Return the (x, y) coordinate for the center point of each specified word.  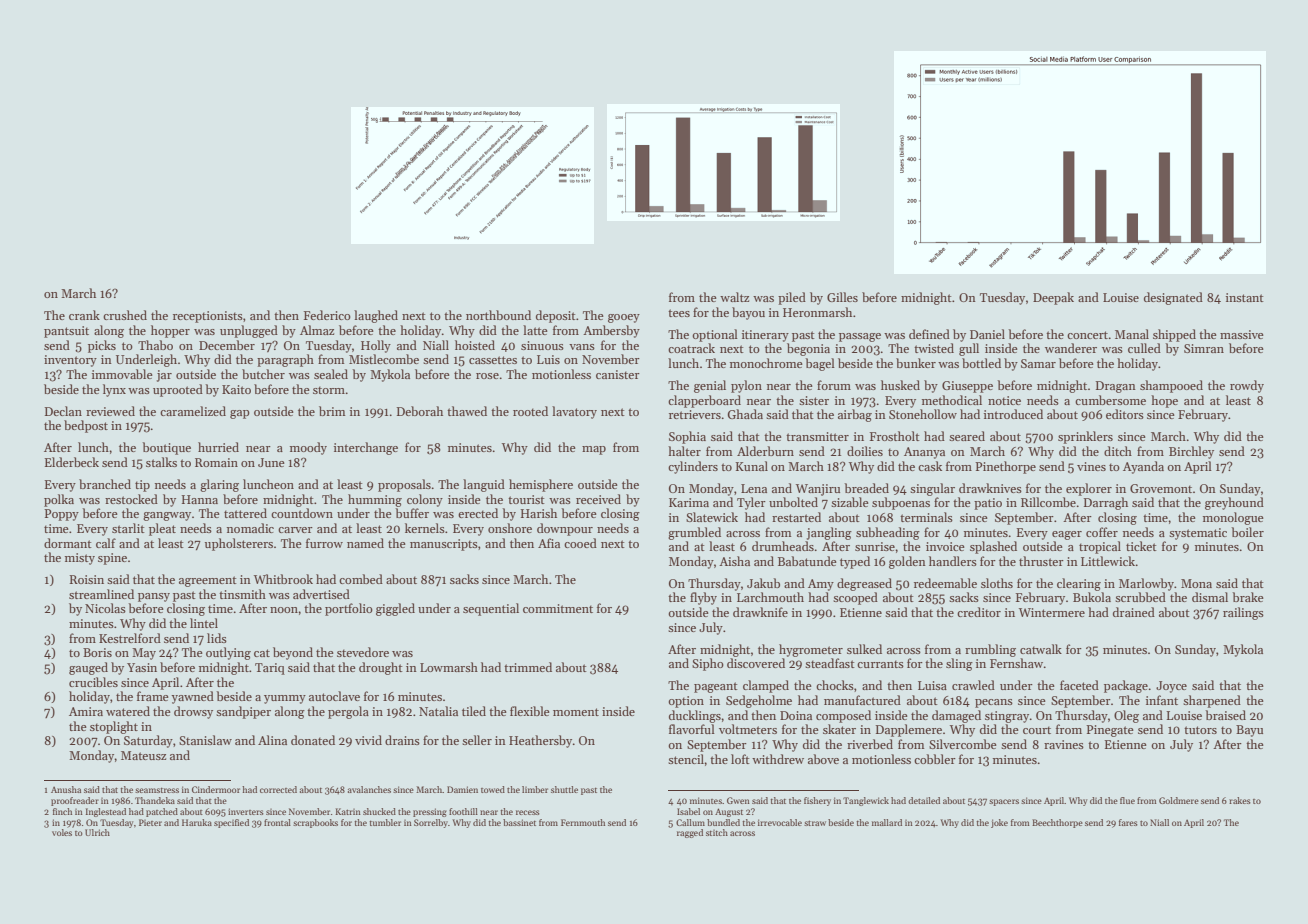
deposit (556, 316)
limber (535, 789)
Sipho (708, 664)
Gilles (842, 297)
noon (284, 610)
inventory (70, 361)
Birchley (1191, 452)
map (594, 450)
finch (62, 811)
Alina (272, 740)
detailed (924, 800)
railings (1243, 613)
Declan (63, 411)
